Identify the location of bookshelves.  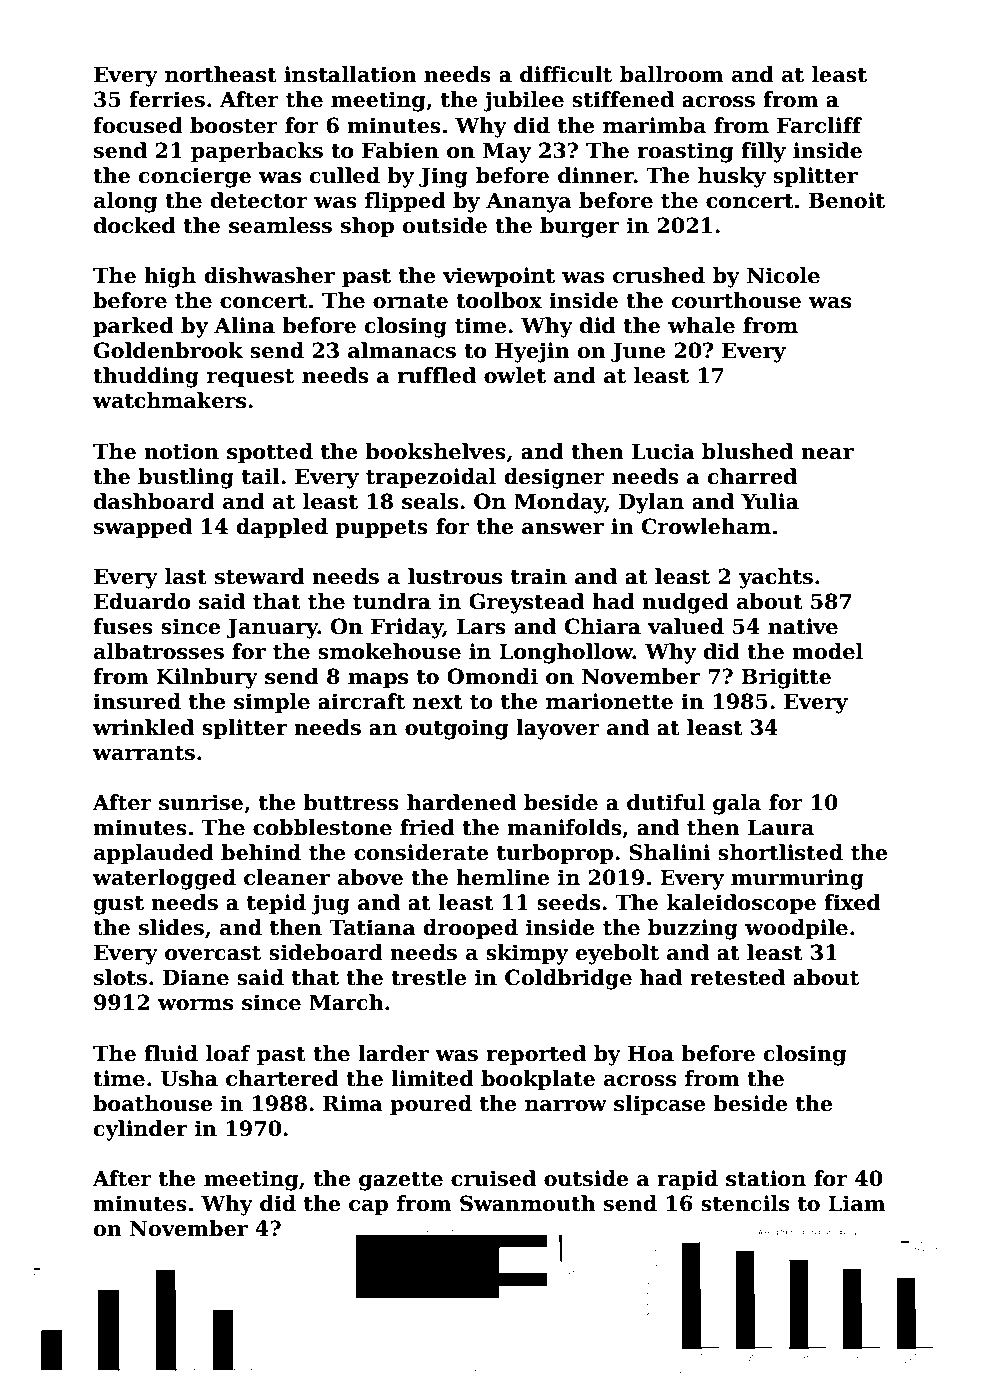
(435, 451).
